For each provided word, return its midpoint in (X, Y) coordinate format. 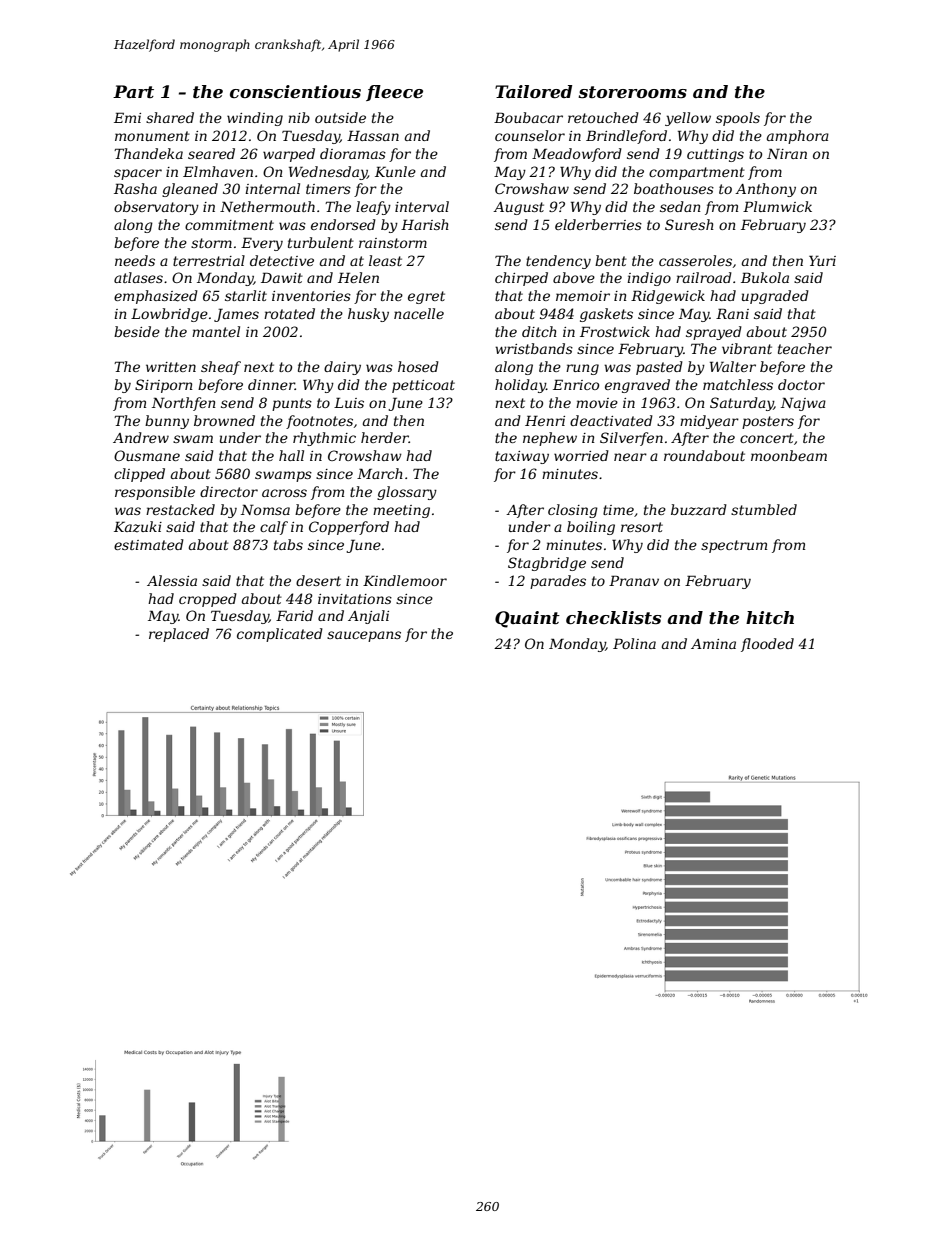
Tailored (533, 91)
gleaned (190, 190)
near (630, 457)
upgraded (775, 297)
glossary (407, 493)
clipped (139, 475)
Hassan (373, 135)
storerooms (632, 92)
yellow (688, 119)
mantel (216, 331)
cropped (208, 600)
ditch (539, 331)
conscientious (295, 91)
